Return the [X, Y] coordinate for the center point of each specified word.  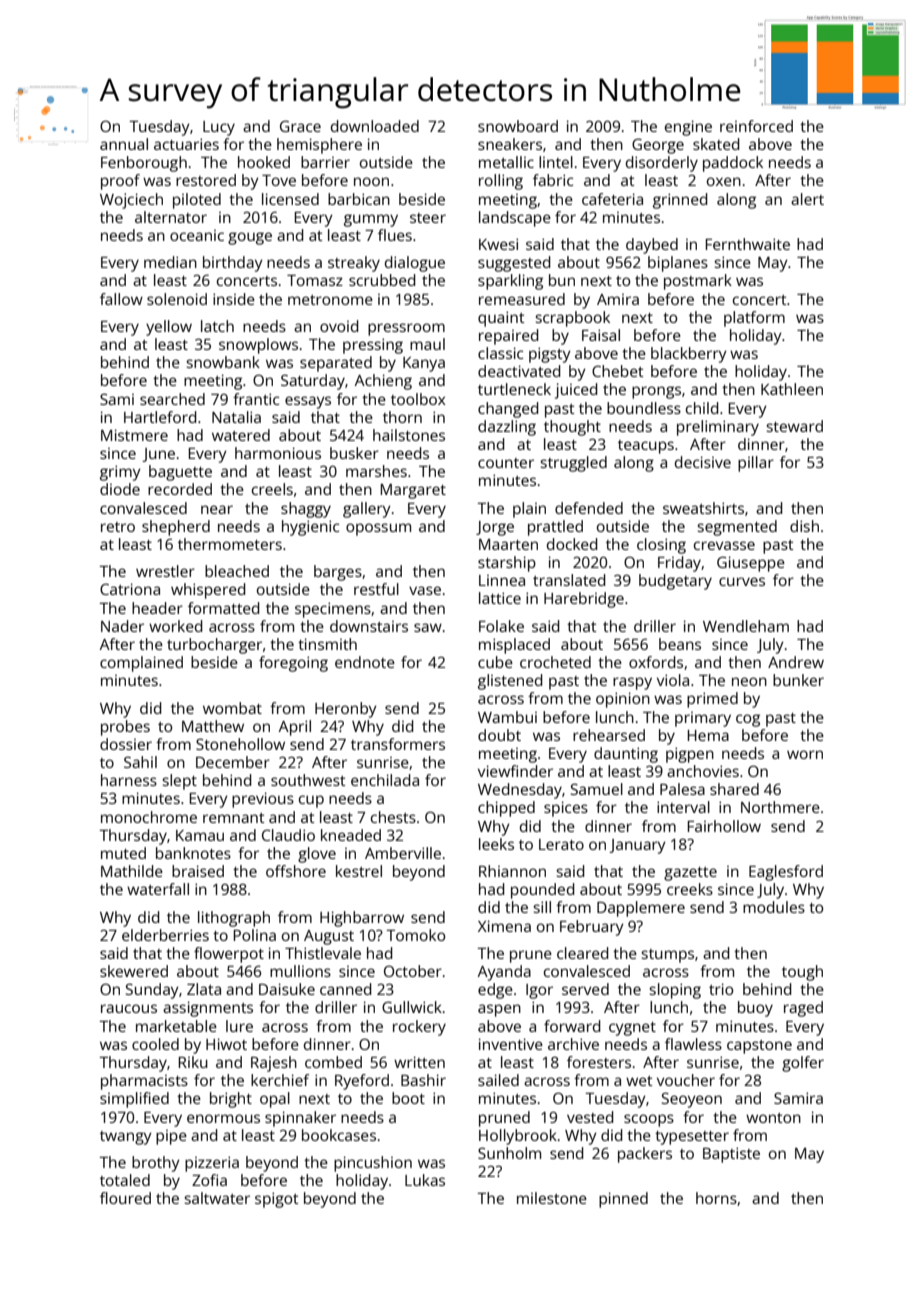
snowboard [518, 126]
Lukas [425, 1180]
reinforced [756, 126]
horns [716, 1198]
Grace [300, 126]
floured [125, 1198]
